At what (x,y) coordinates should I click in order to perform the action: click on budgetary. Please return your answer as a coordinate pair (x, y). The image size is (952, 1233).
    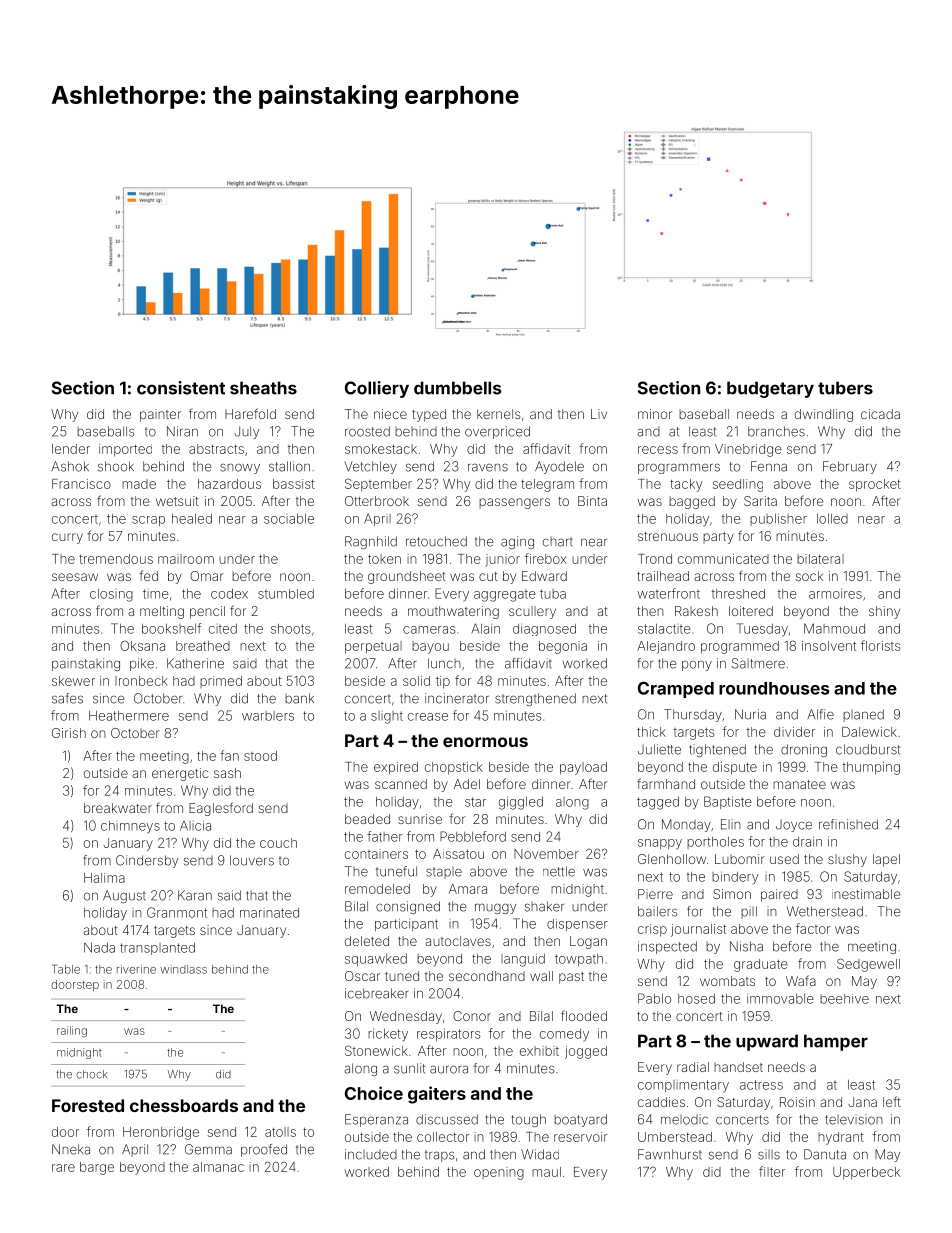
    Looking at the image, I should click on (770, 389).
